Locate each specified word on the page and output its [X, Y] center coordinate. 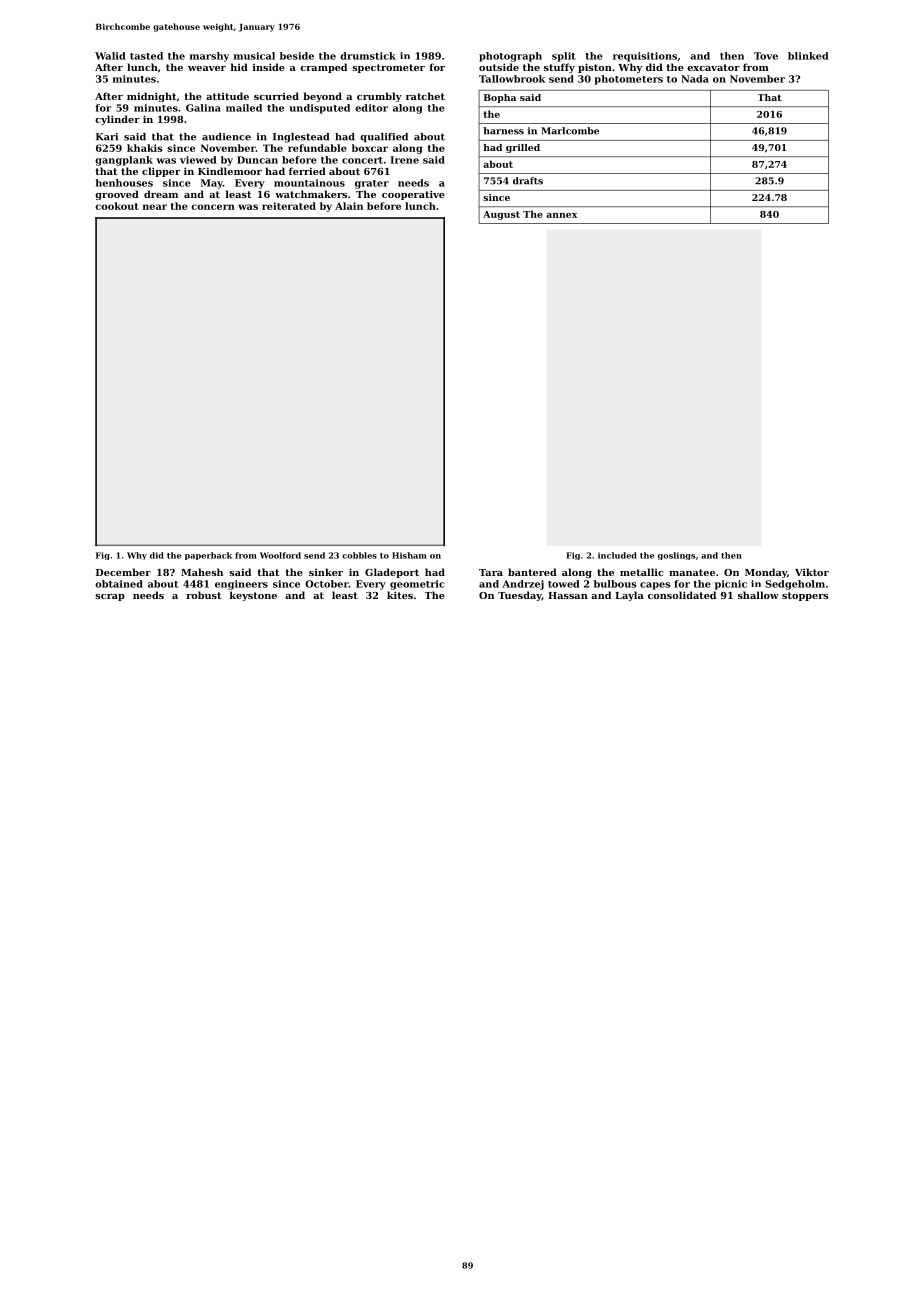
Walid [110, 56]
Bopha [500, 98]
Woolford [280, 555]
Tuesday [520, 596]
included [617, 555]
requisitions [645, 57]
